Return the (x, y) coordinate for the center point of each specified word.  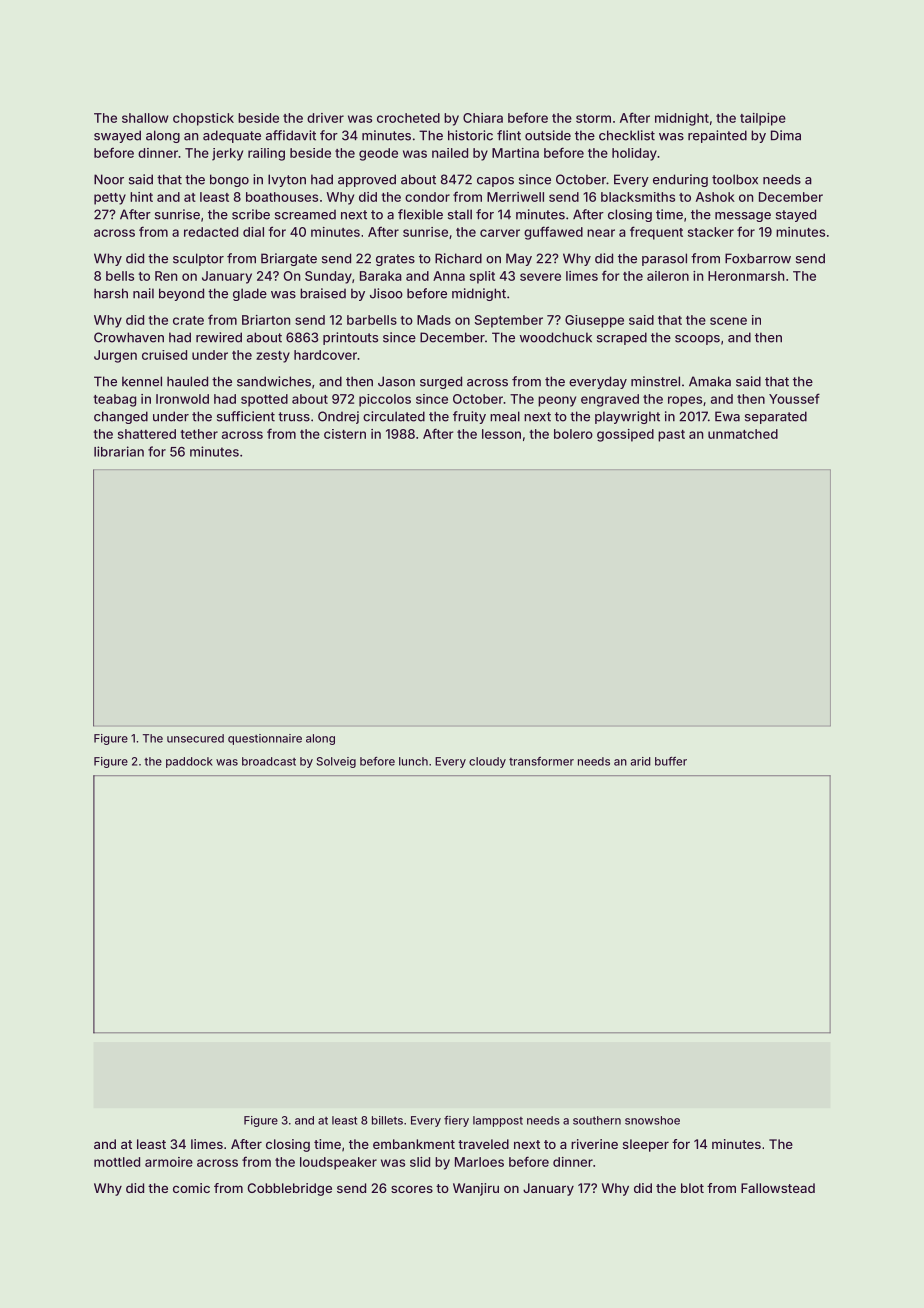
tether (199, 434)
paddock (189, 762)
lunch (413, 761)
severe (540, 277)
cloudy (487, 762)
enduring (680, 180)
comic (191, 1188)
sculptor (198, 259)
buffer (671, 761)
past (671, 436)
